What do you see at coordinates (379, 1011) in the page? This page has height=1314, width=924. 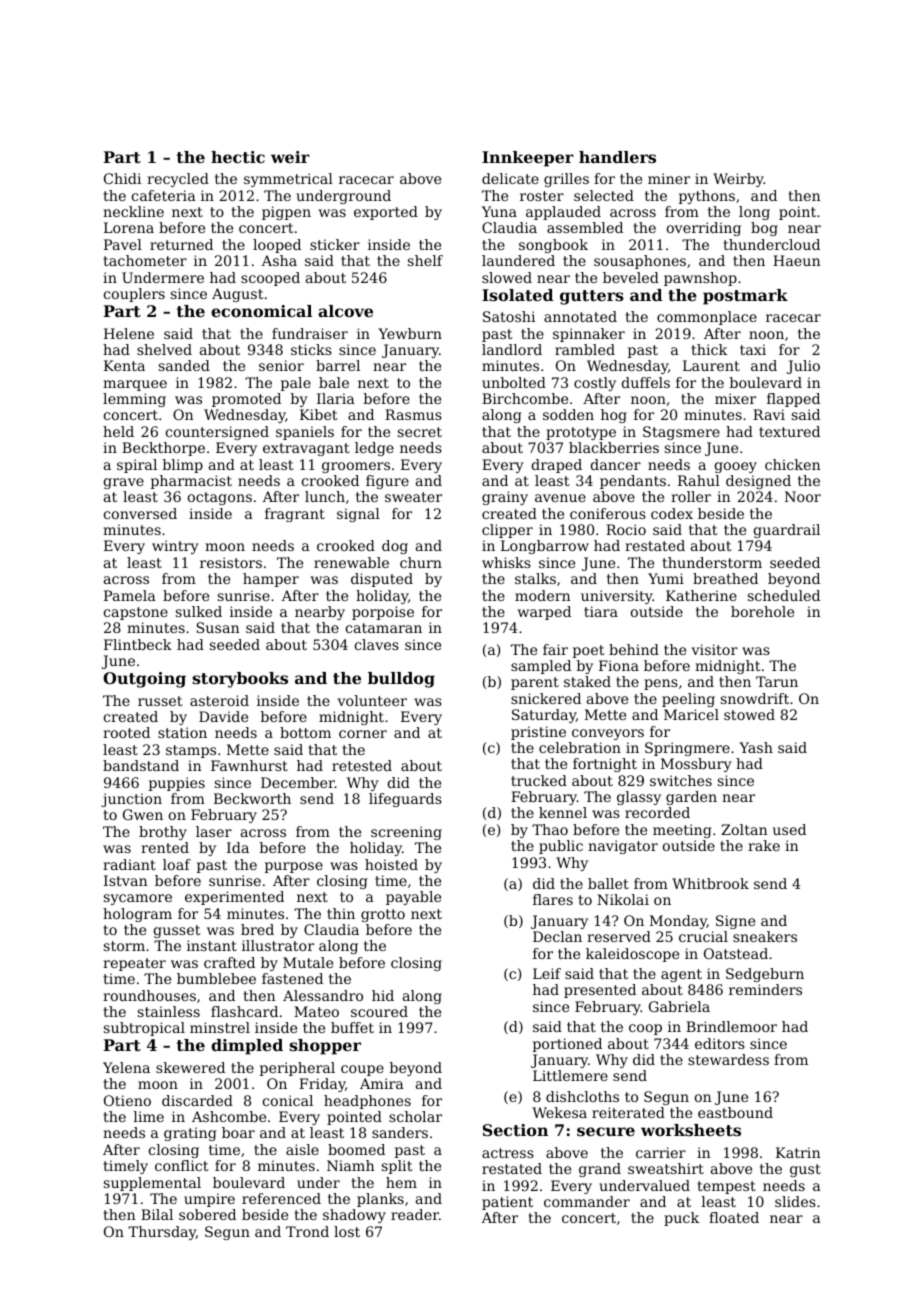 I see `scoured` at bounding box center [379, 1011].
